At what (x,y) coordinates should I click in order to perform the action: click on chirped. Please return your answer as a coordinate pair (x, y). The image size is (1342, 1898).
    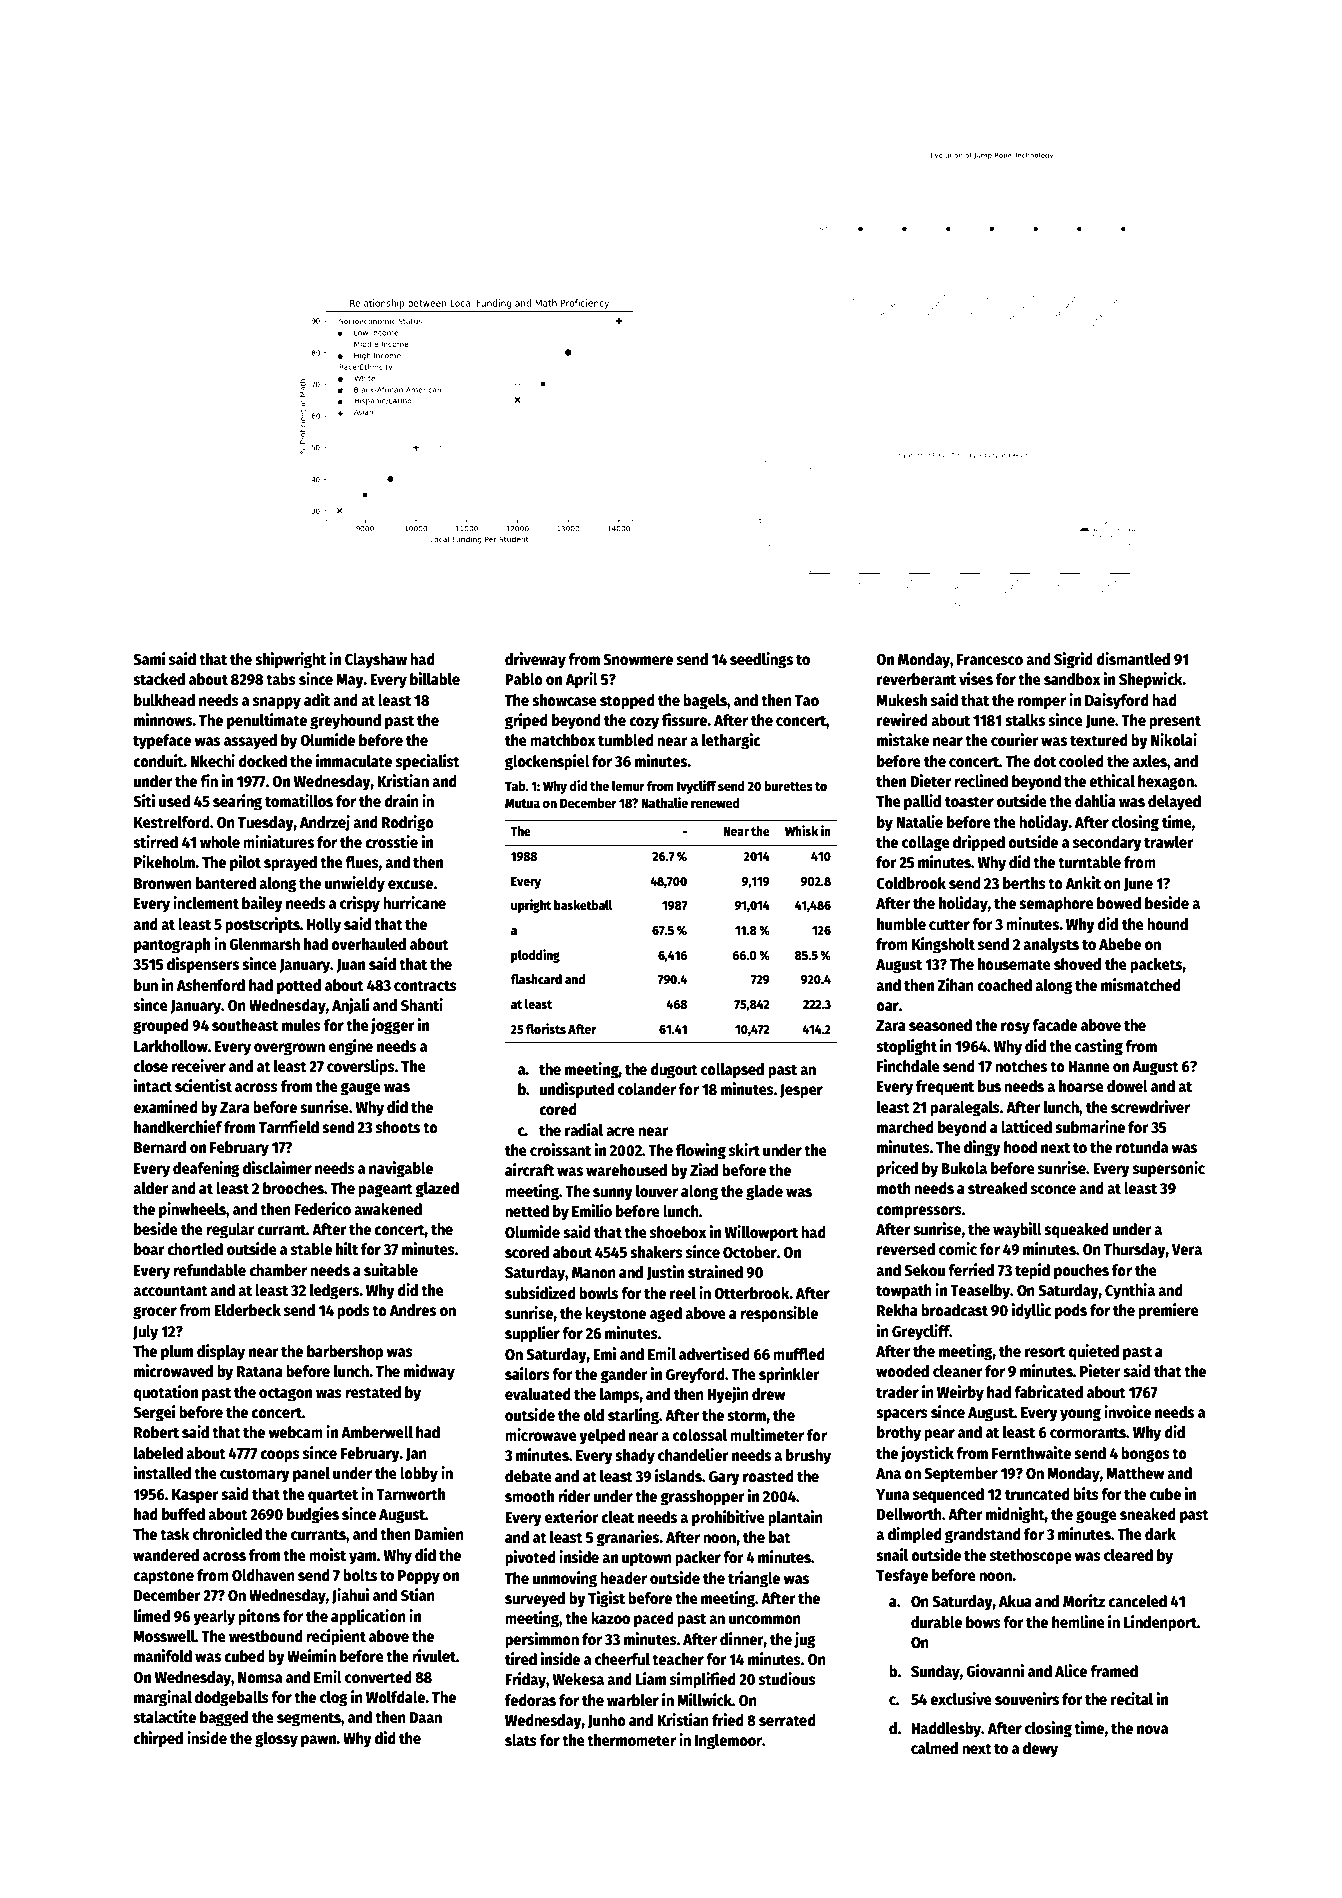
    Looking at the image, I should click on (158, 1739).
